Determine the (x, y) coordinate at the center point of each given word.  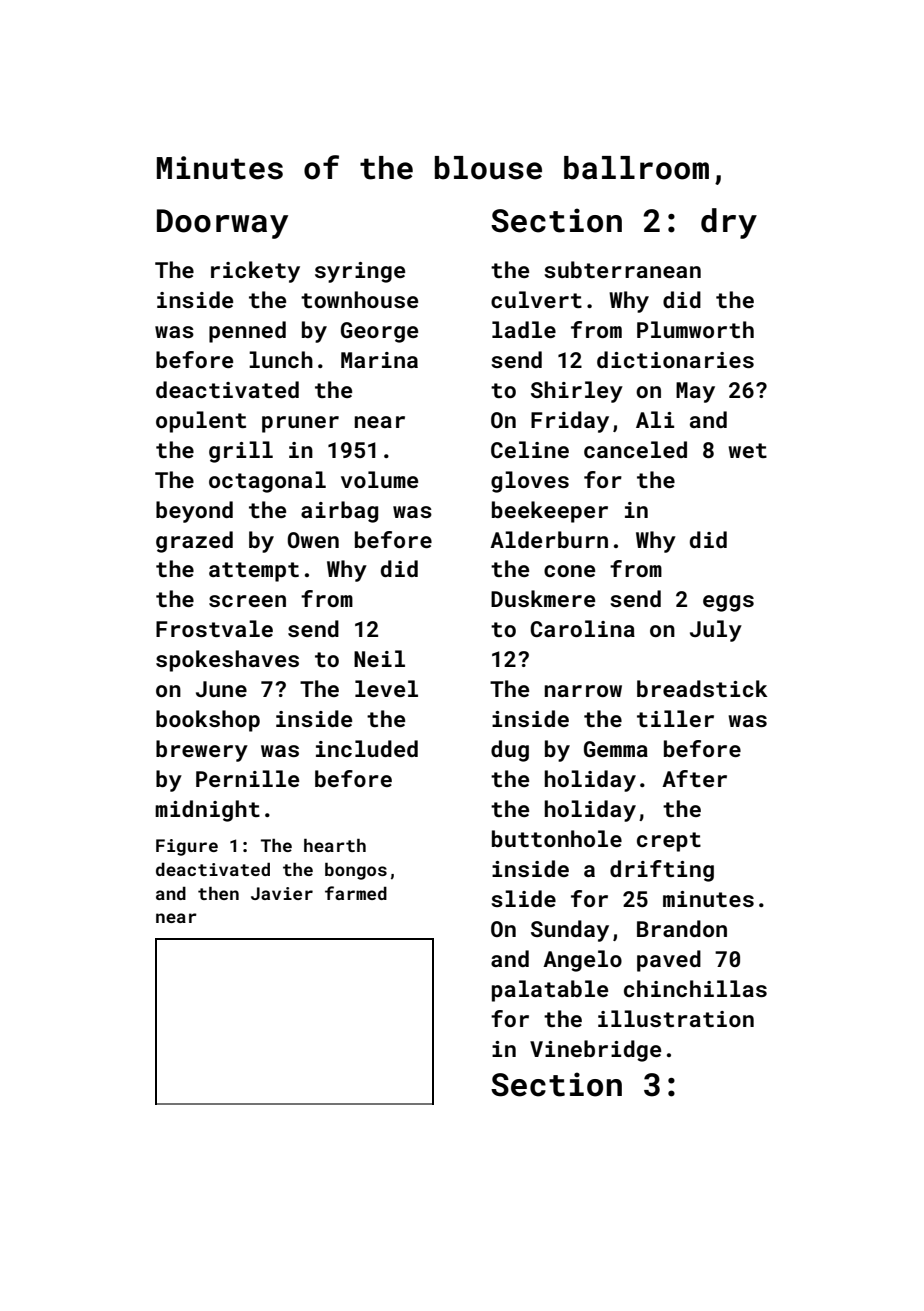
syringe (360, 272)
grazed (194, 542)
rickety (255, 272)
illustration (676, 1018)
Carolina (582, 628)
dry (729, 223)
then (218, 893)
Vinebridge (595, 1051)
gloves (530, 482)
